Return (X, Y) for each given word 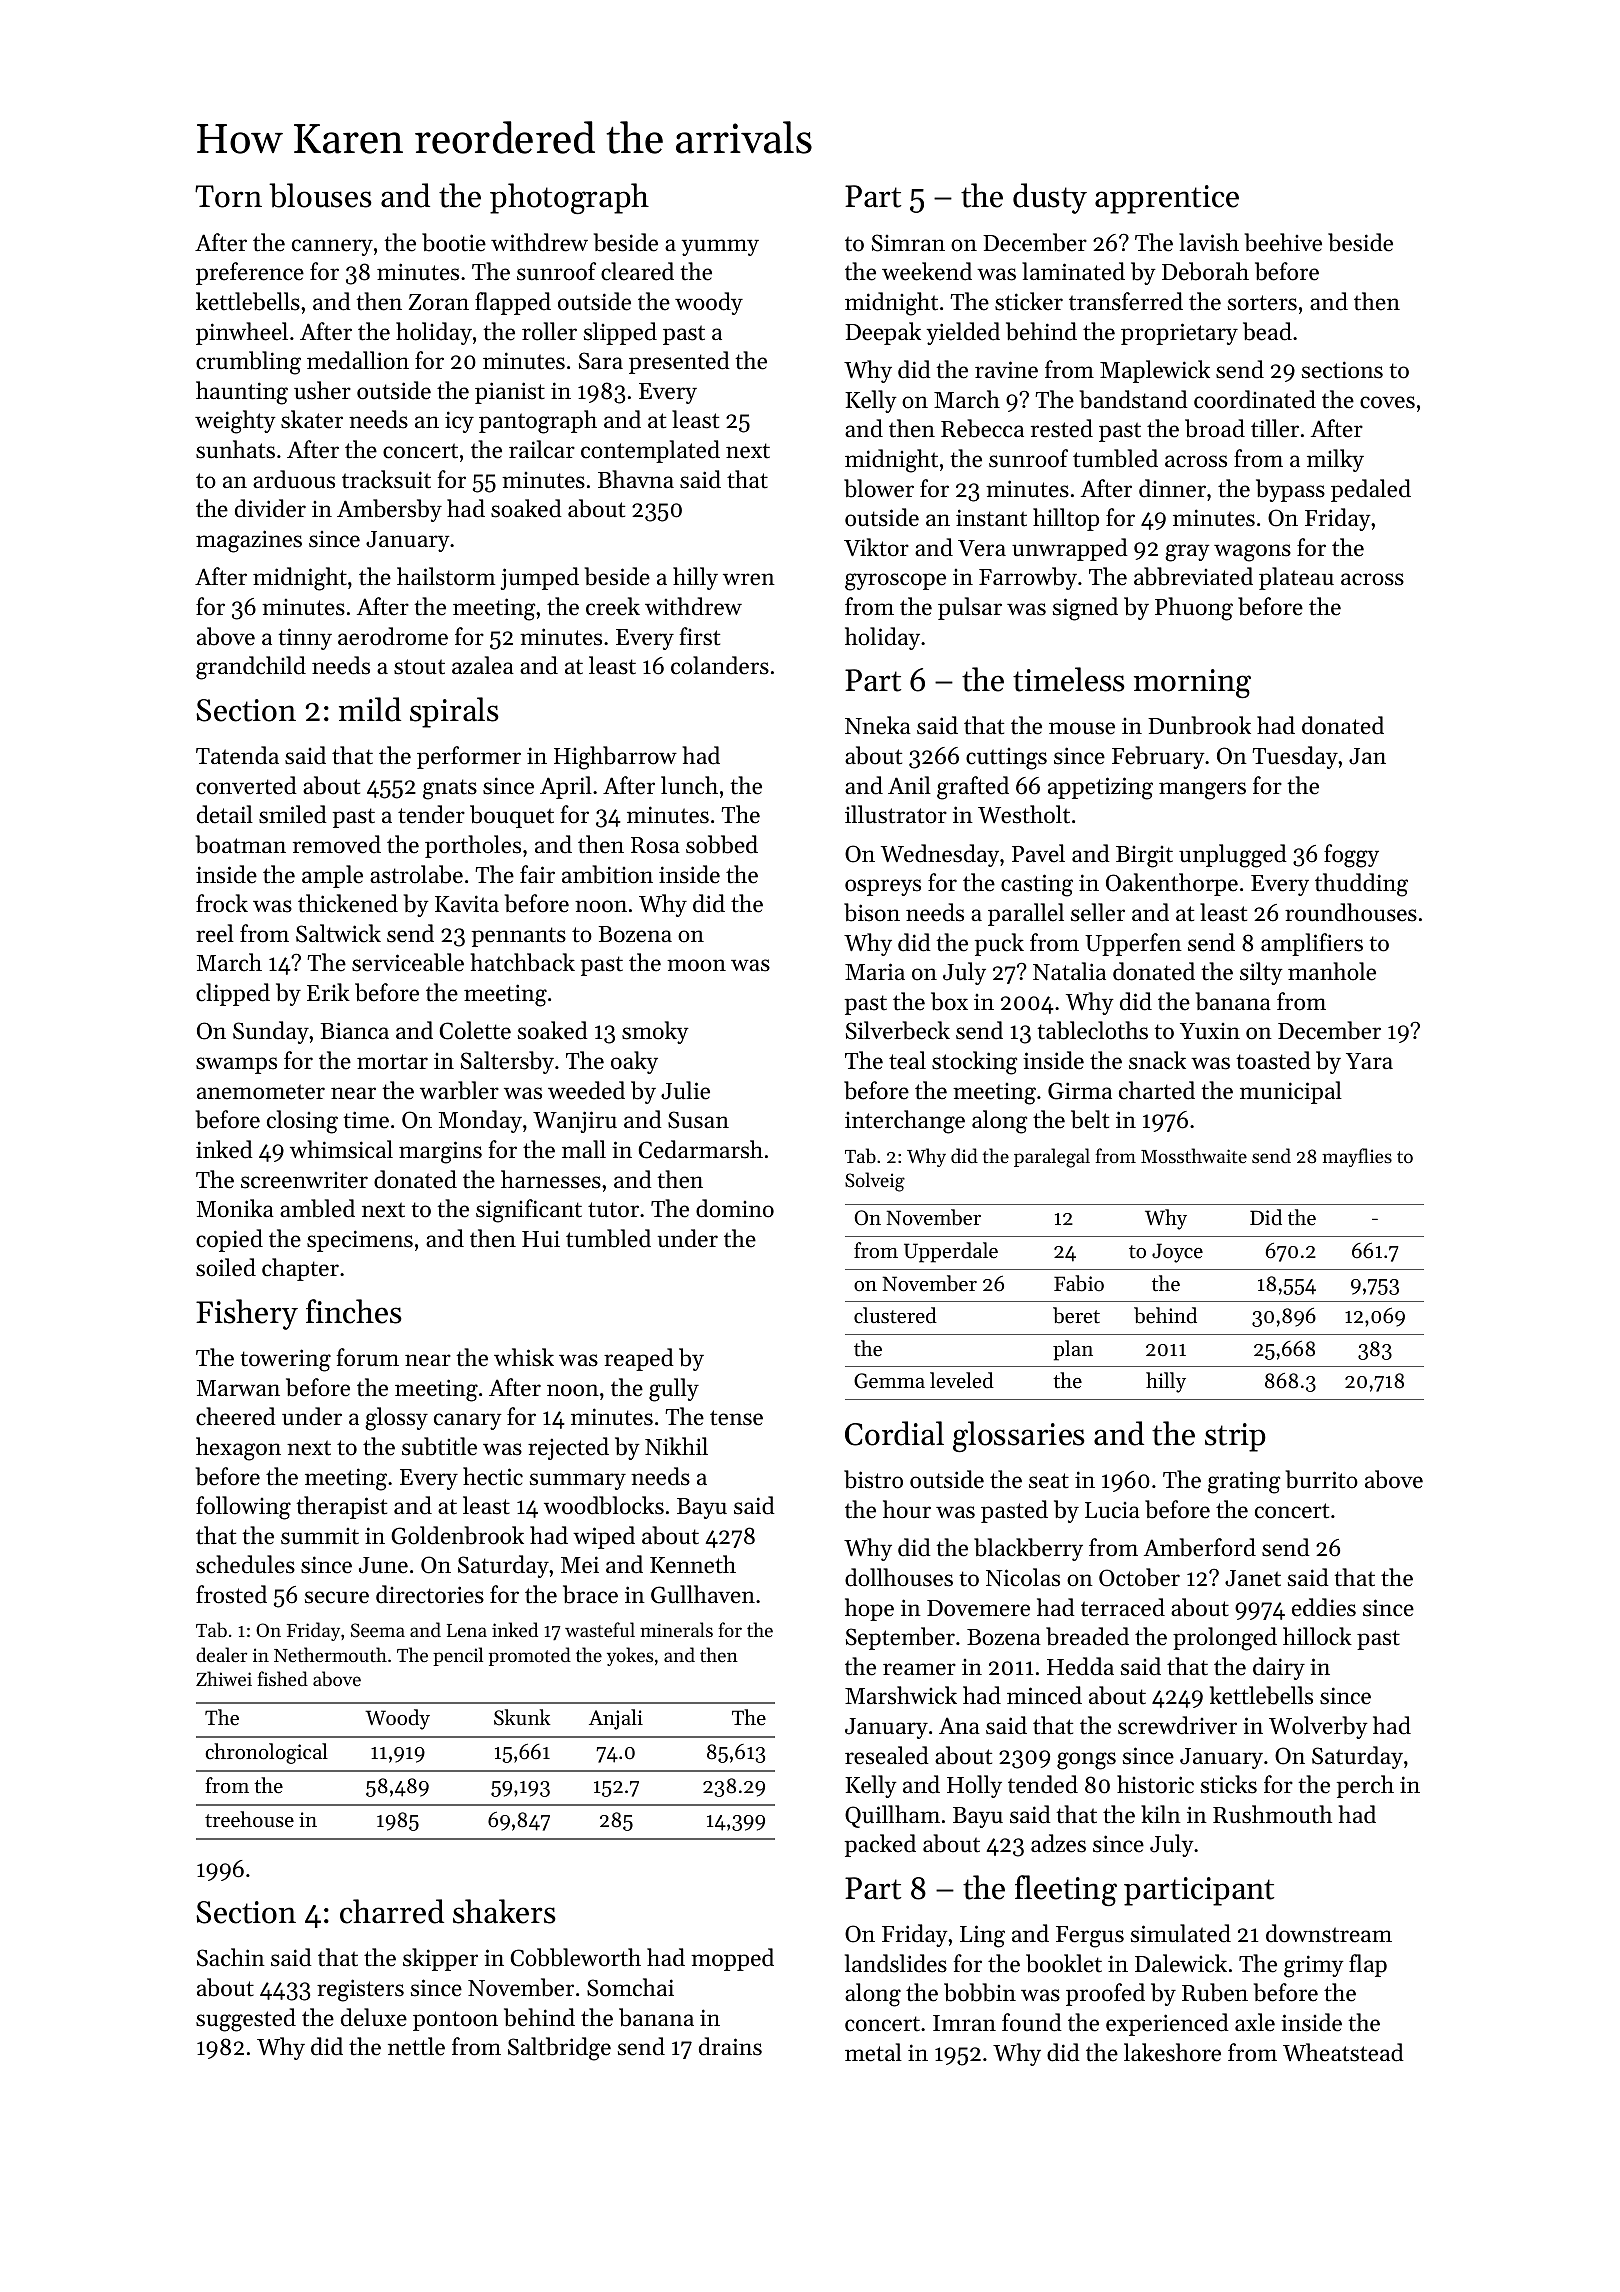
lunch (689, 785)
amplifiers (1312, 944)
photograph (569, 198)
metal (873, 2052)
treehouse (249, 1819)
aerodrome (393, 636)
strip (1235, 1437)
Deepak (883, 333)
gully (674, 1390)
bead (1267, 331)
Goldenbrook (457, 1535)
